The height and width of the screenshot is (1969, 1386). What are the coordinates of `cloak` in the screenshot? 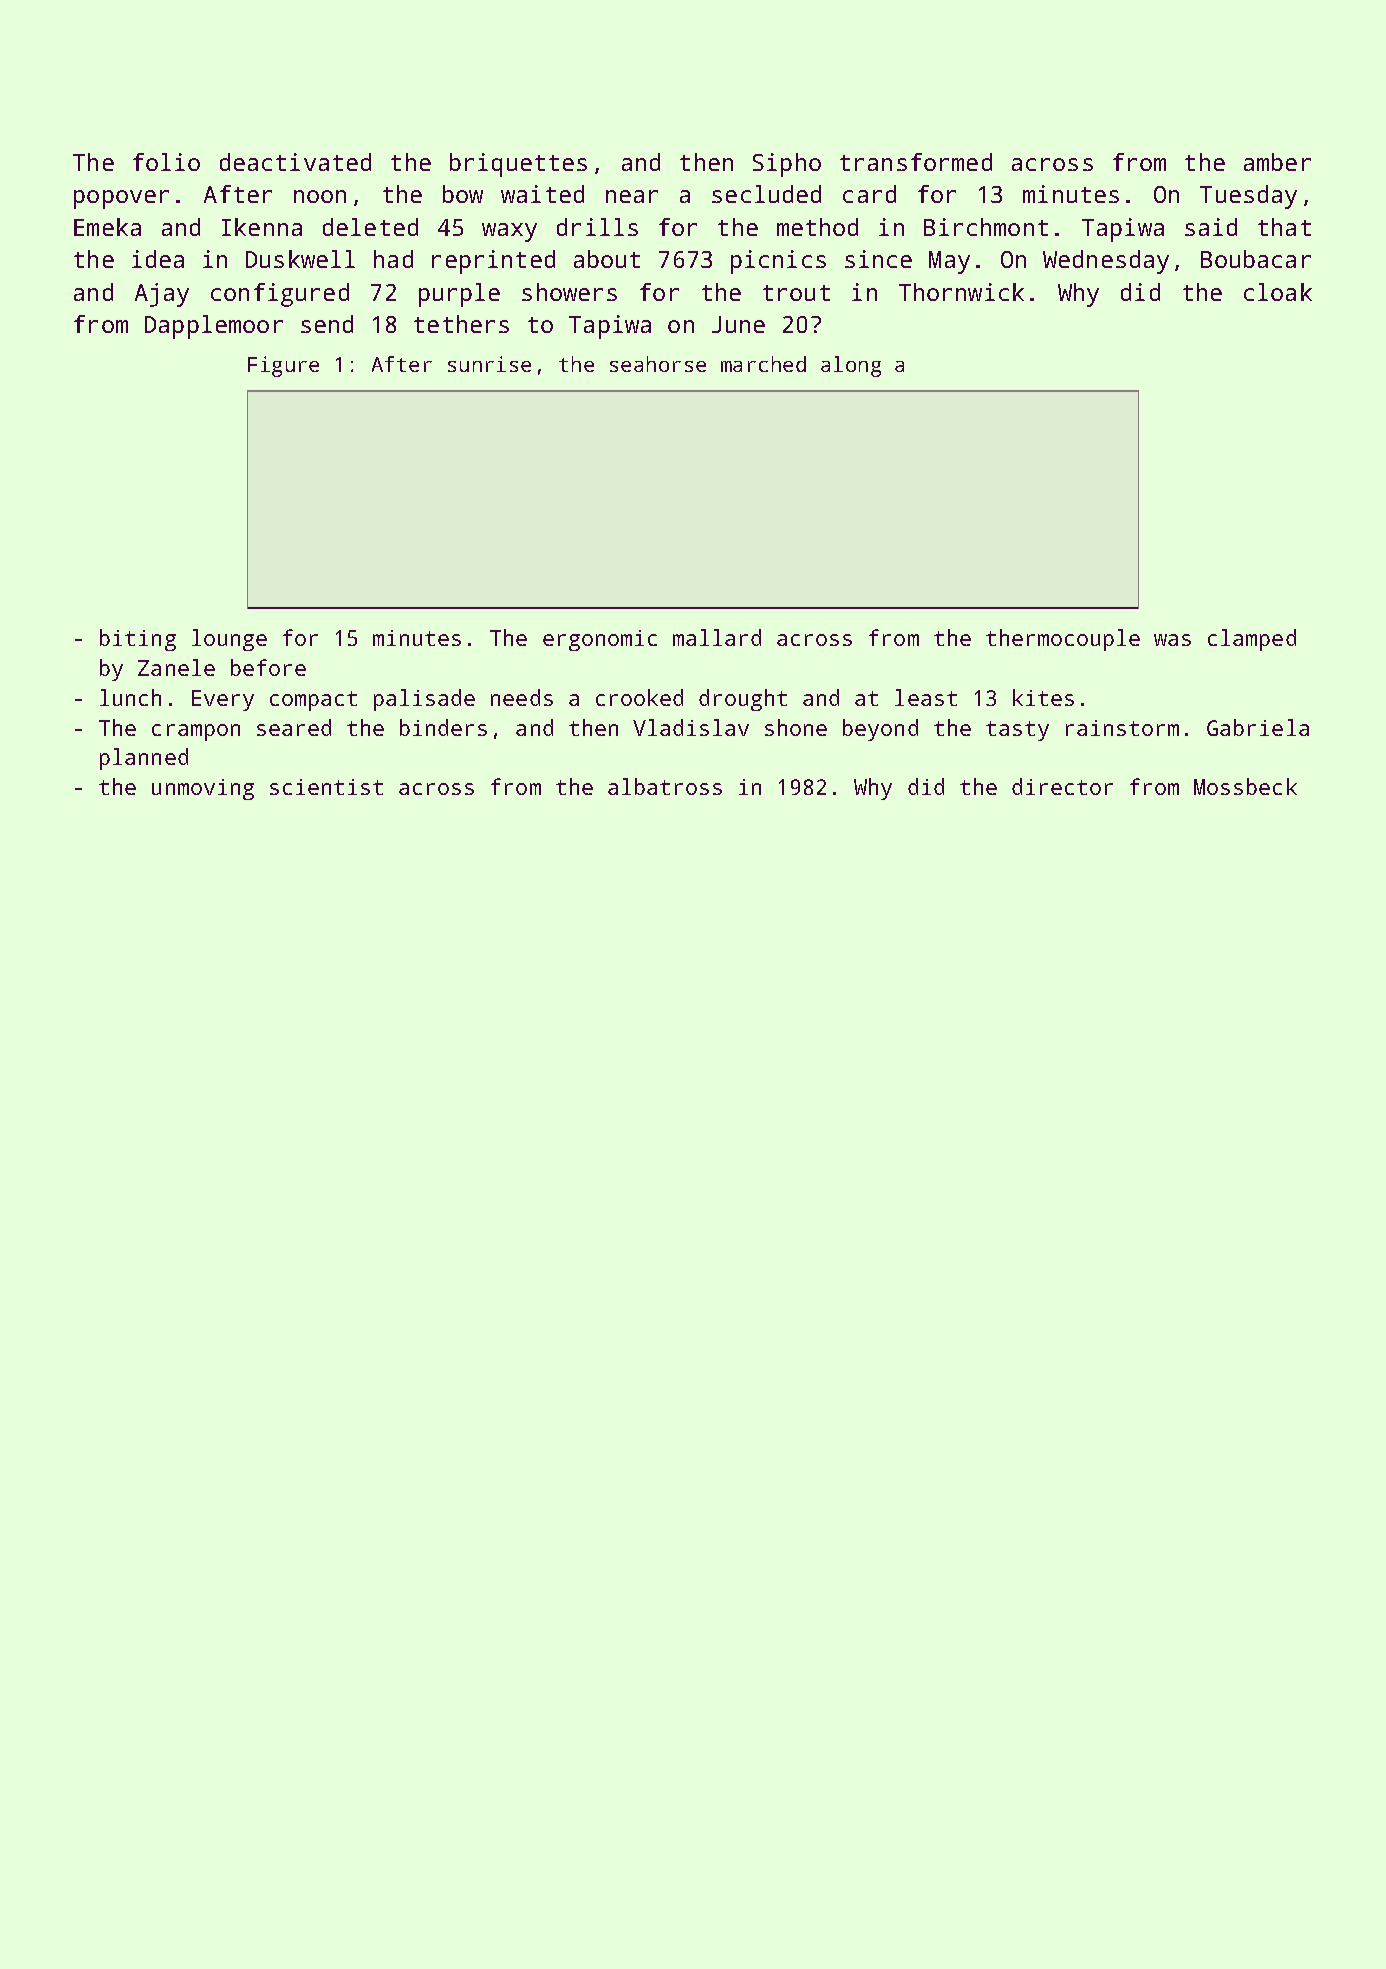 It's located at (1278, 292).
